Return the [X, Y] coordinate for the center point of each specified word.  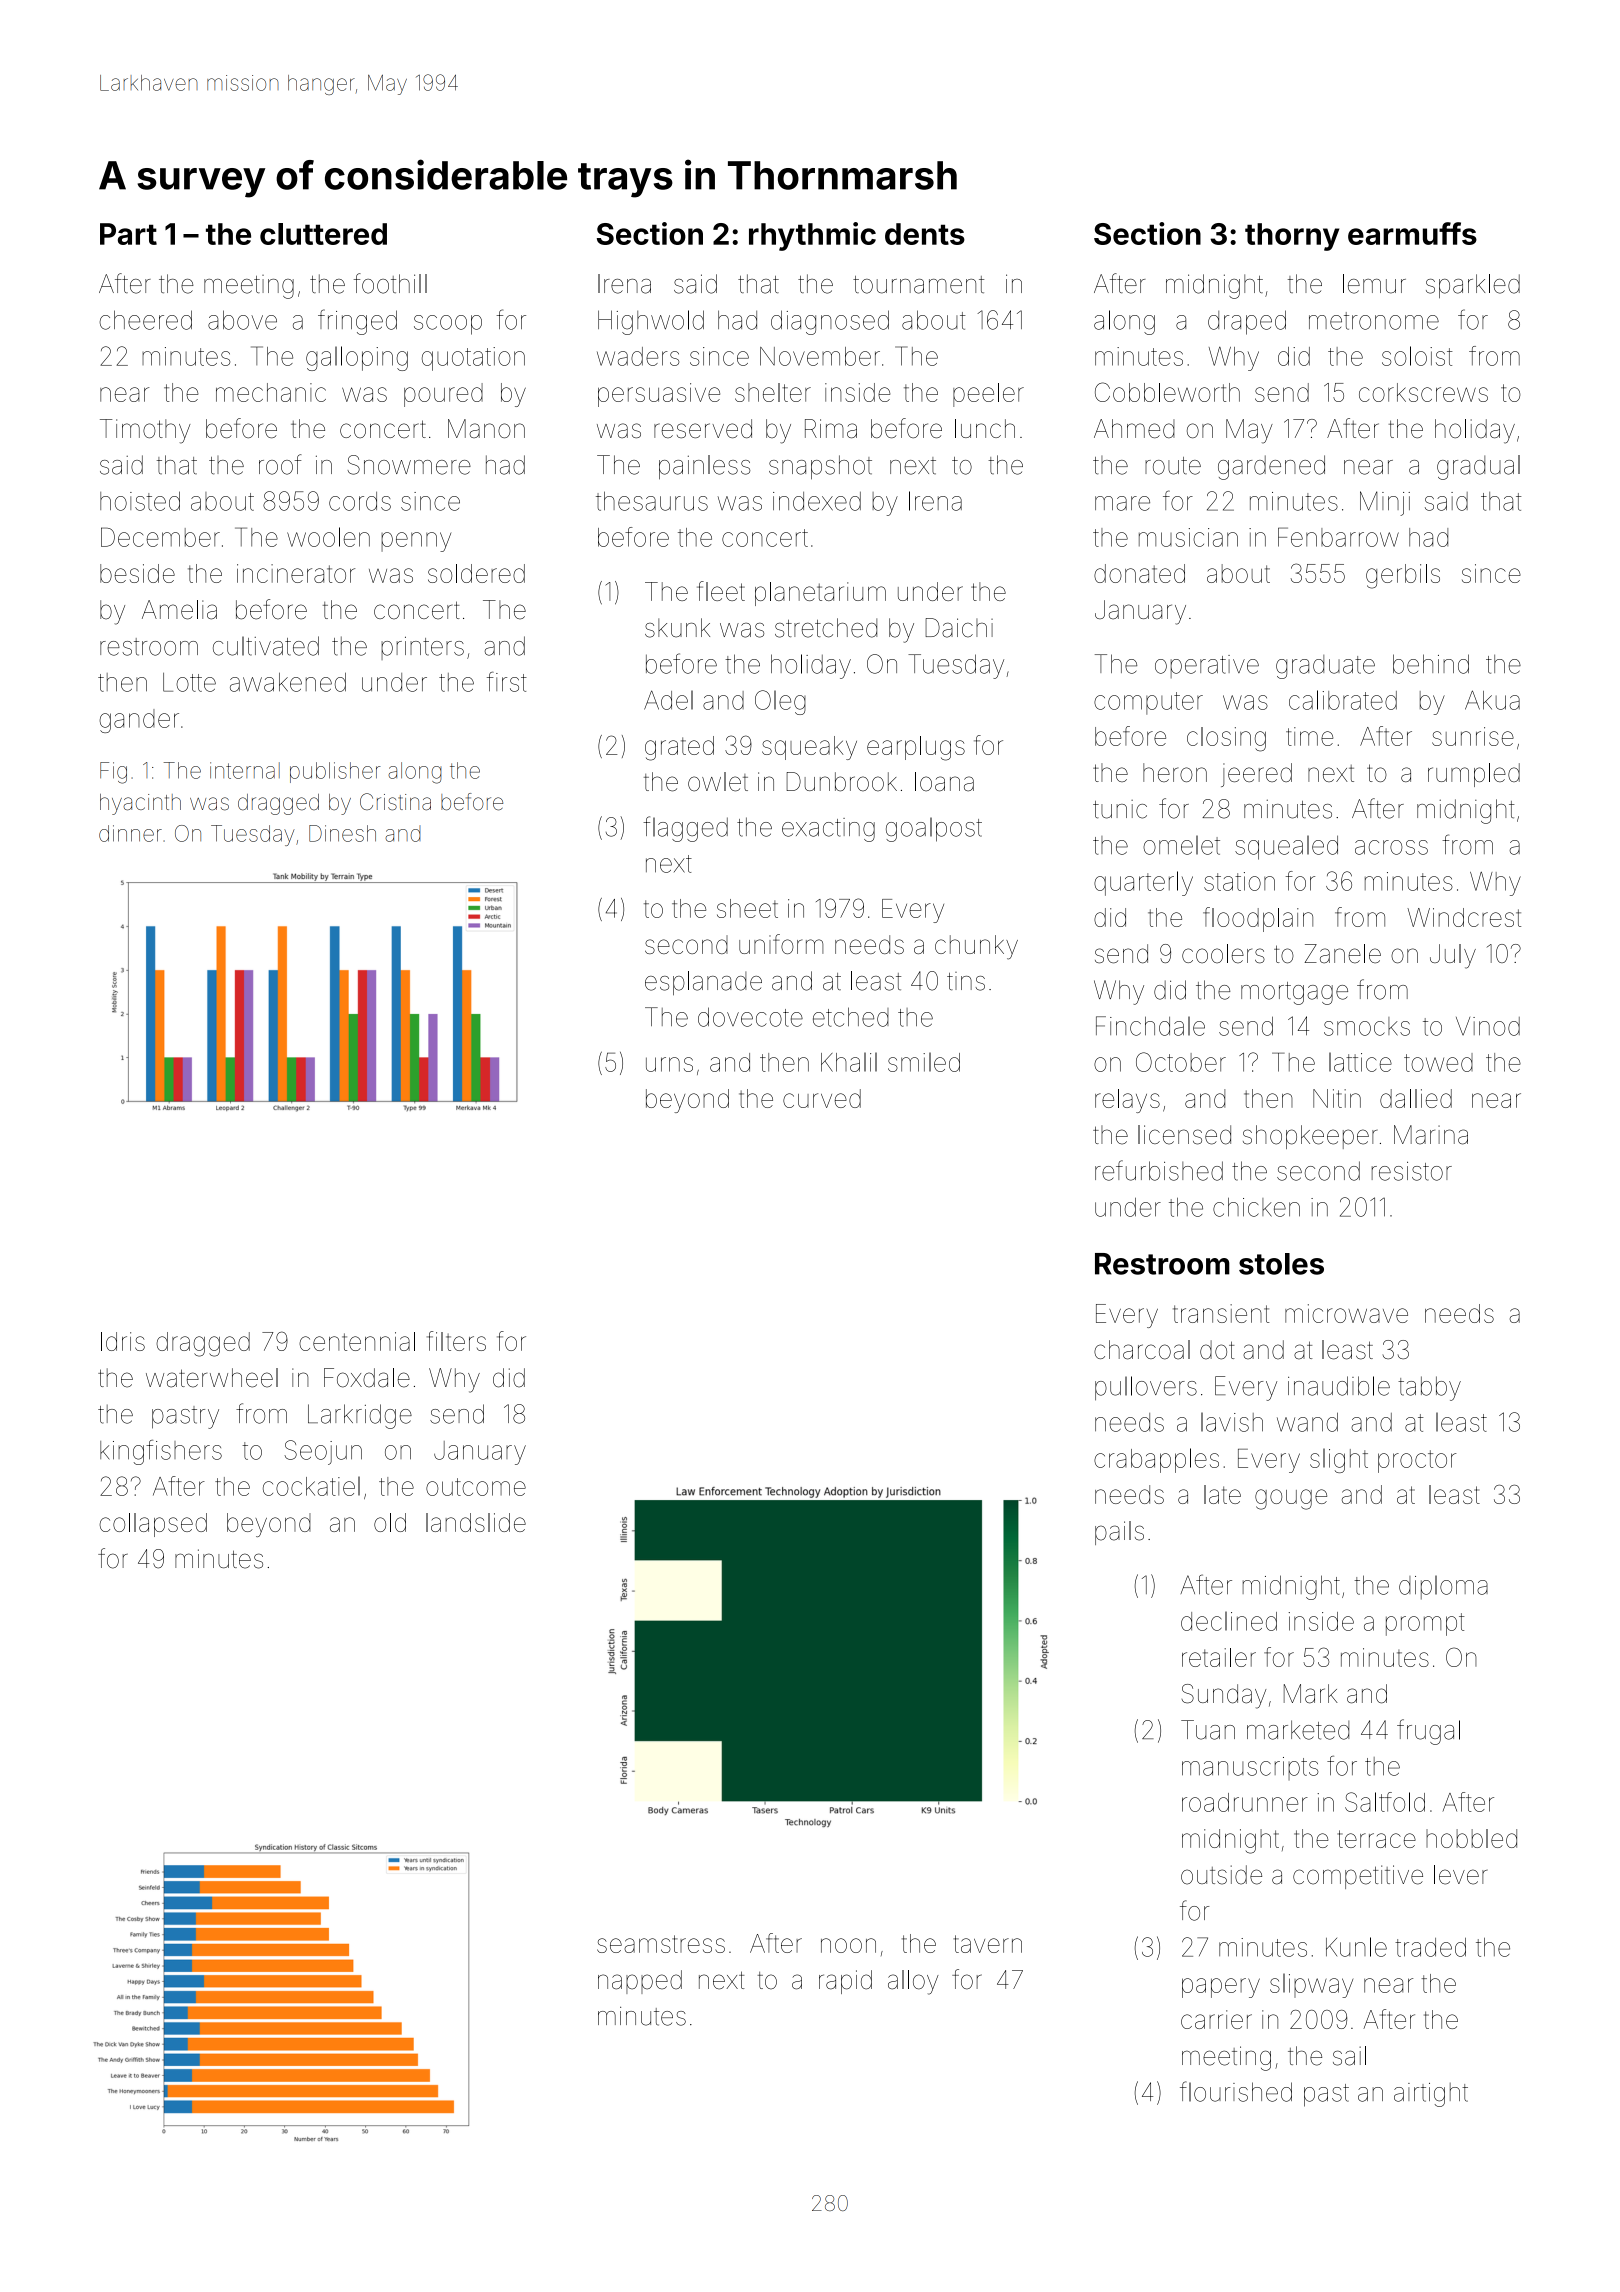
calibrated [1343, 700]
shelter [773, 392]
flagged [685, 829]
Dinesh [342, 833]
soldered [476, 573]
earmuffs [1412, 233]
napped [640, 1982]
